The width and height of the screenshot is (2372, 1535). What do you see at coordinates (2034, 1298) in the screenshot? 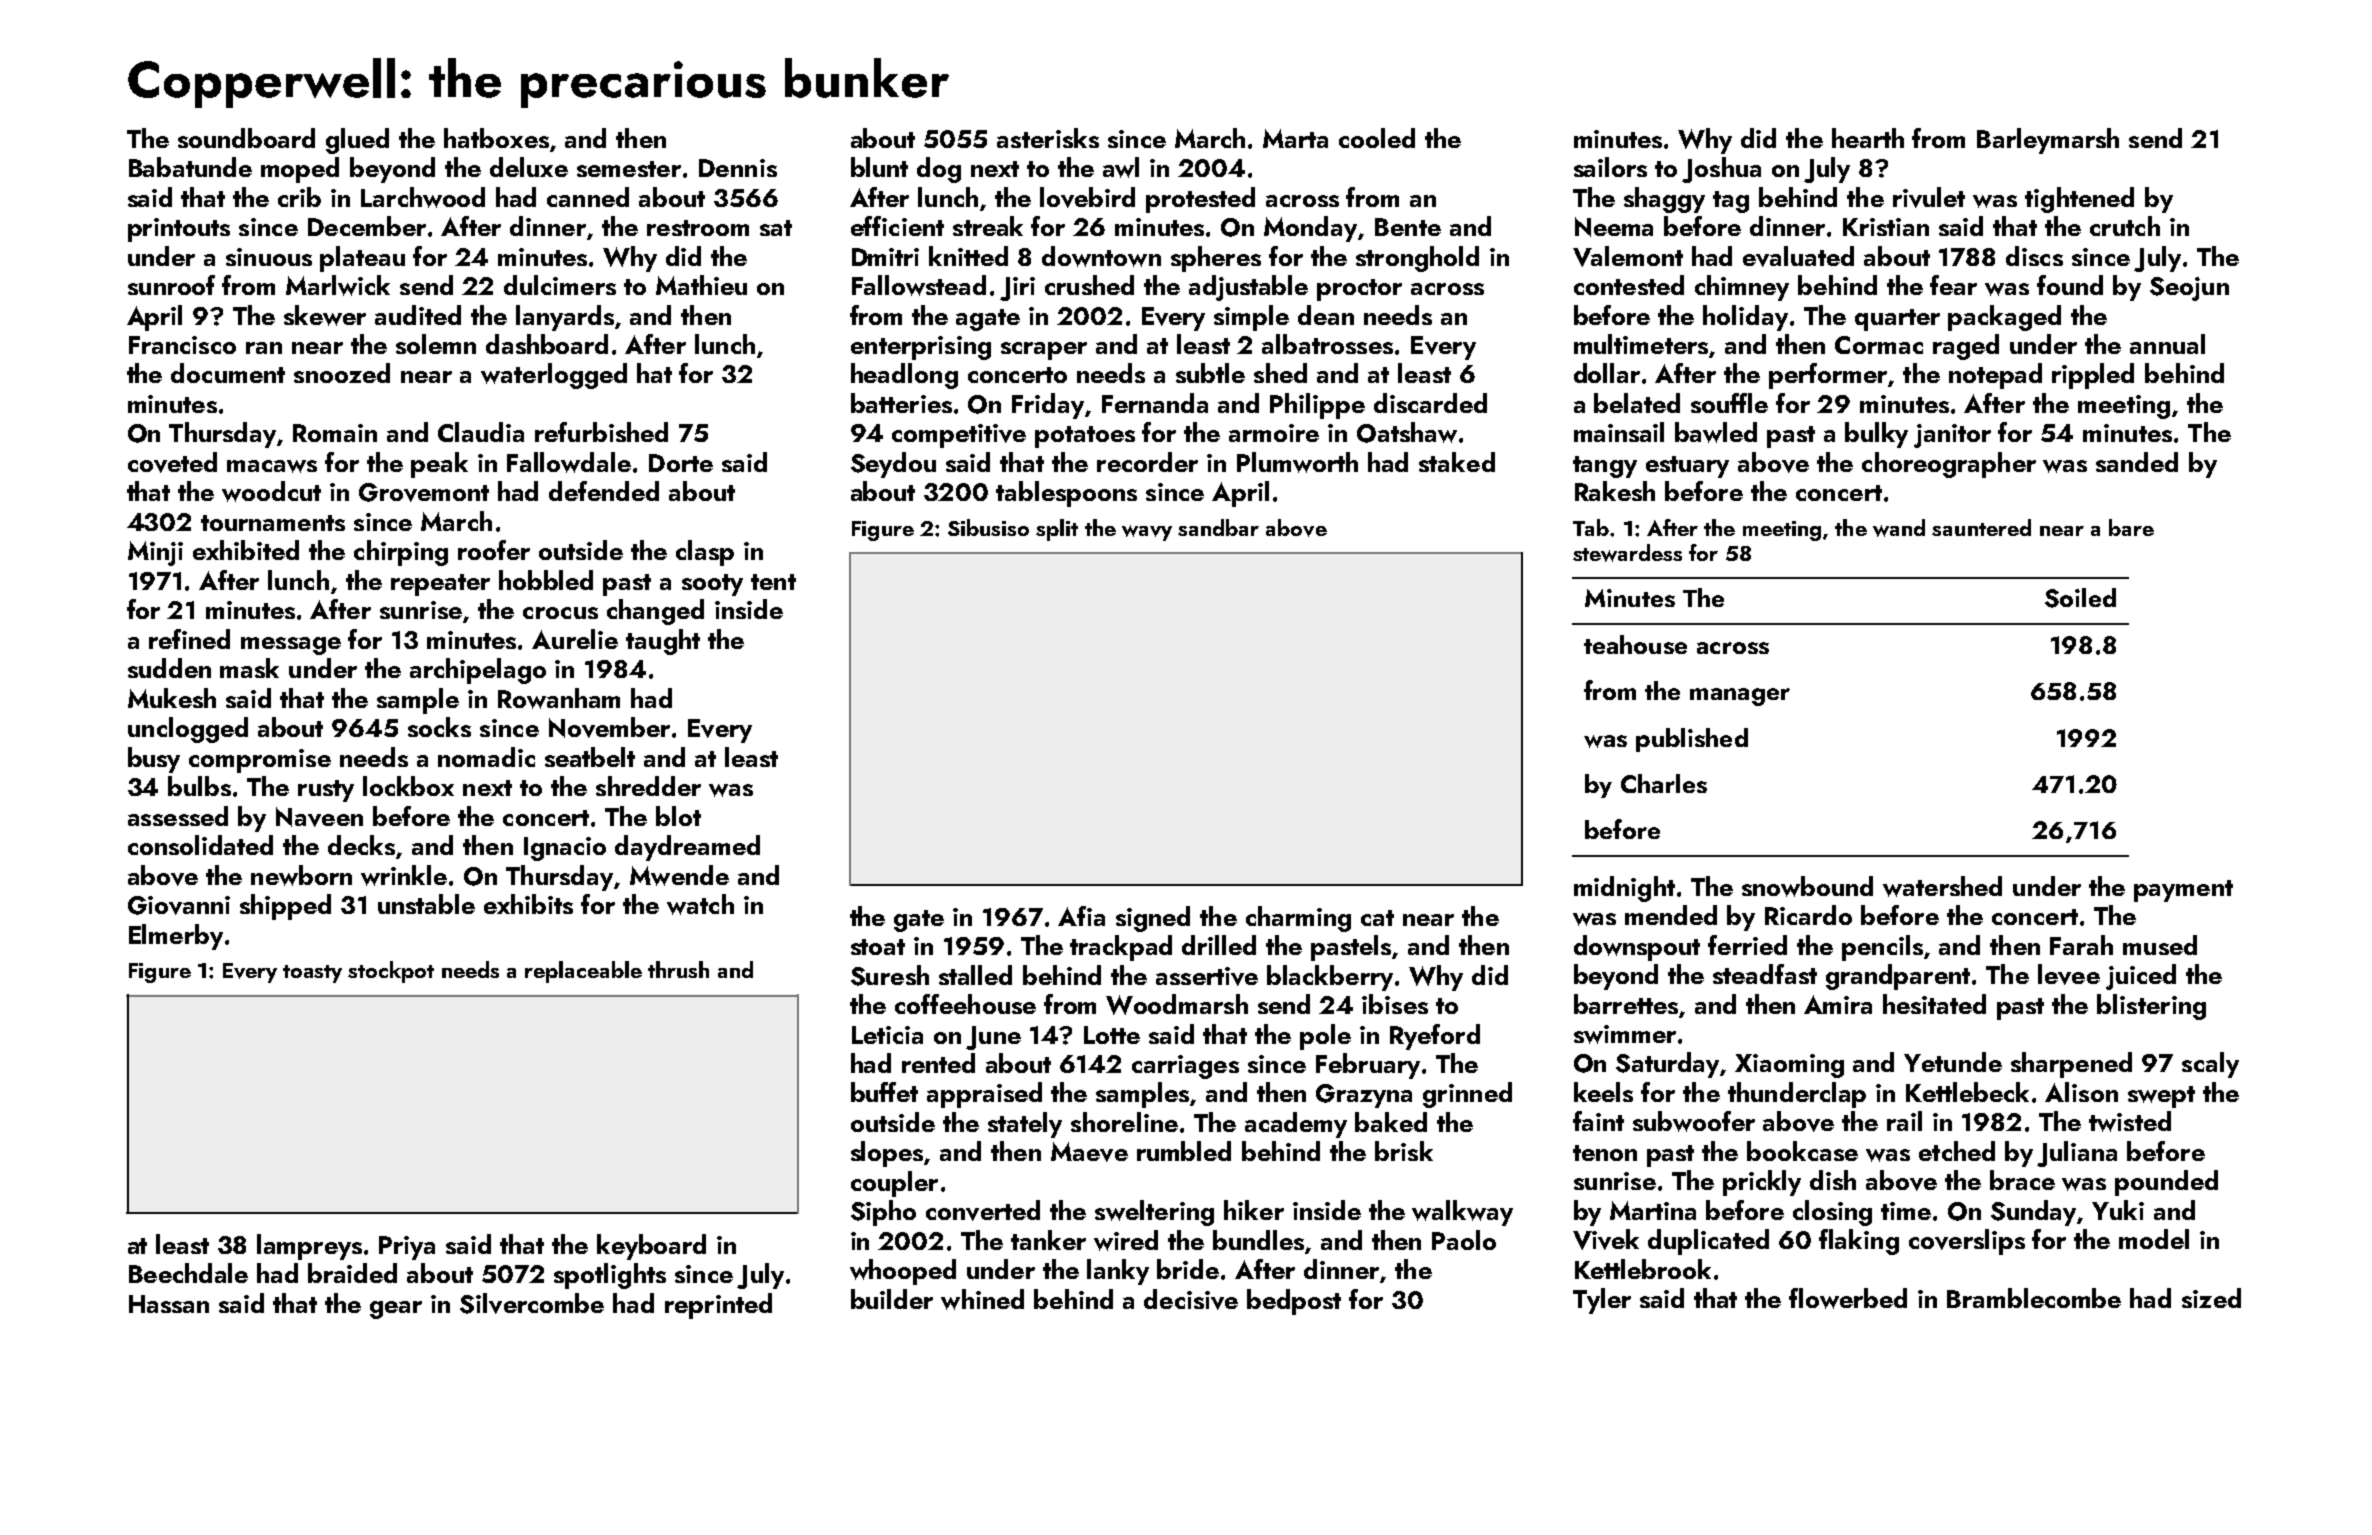
I see `Bramblecombe` at bounding box center [2034, 1298].
